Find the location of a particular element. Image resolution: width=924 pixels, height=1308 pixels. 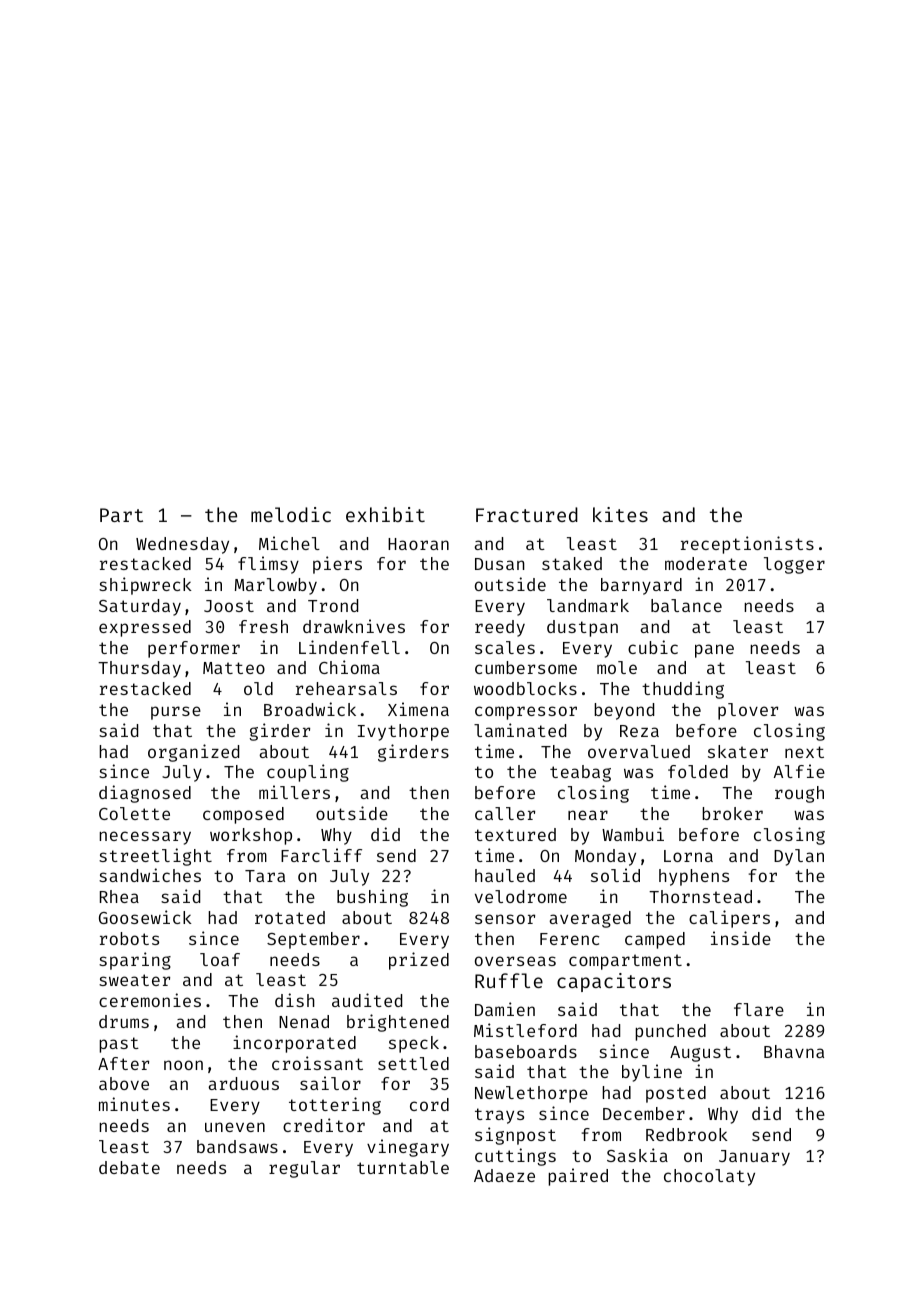

folded is located at coordinates (698, 771).
